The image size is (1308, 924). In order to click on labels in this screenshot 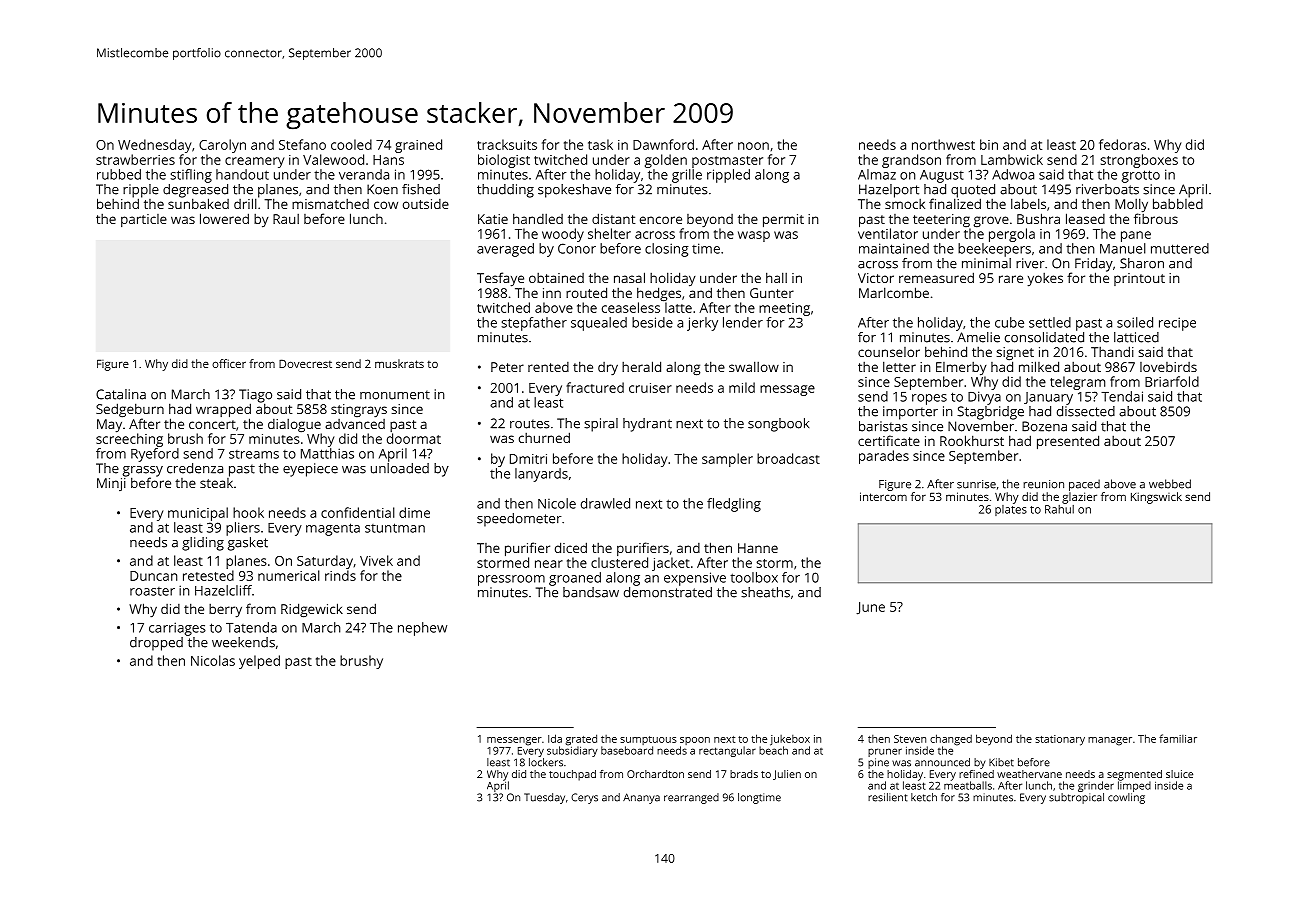, I will do `click(1028, 203)`.
